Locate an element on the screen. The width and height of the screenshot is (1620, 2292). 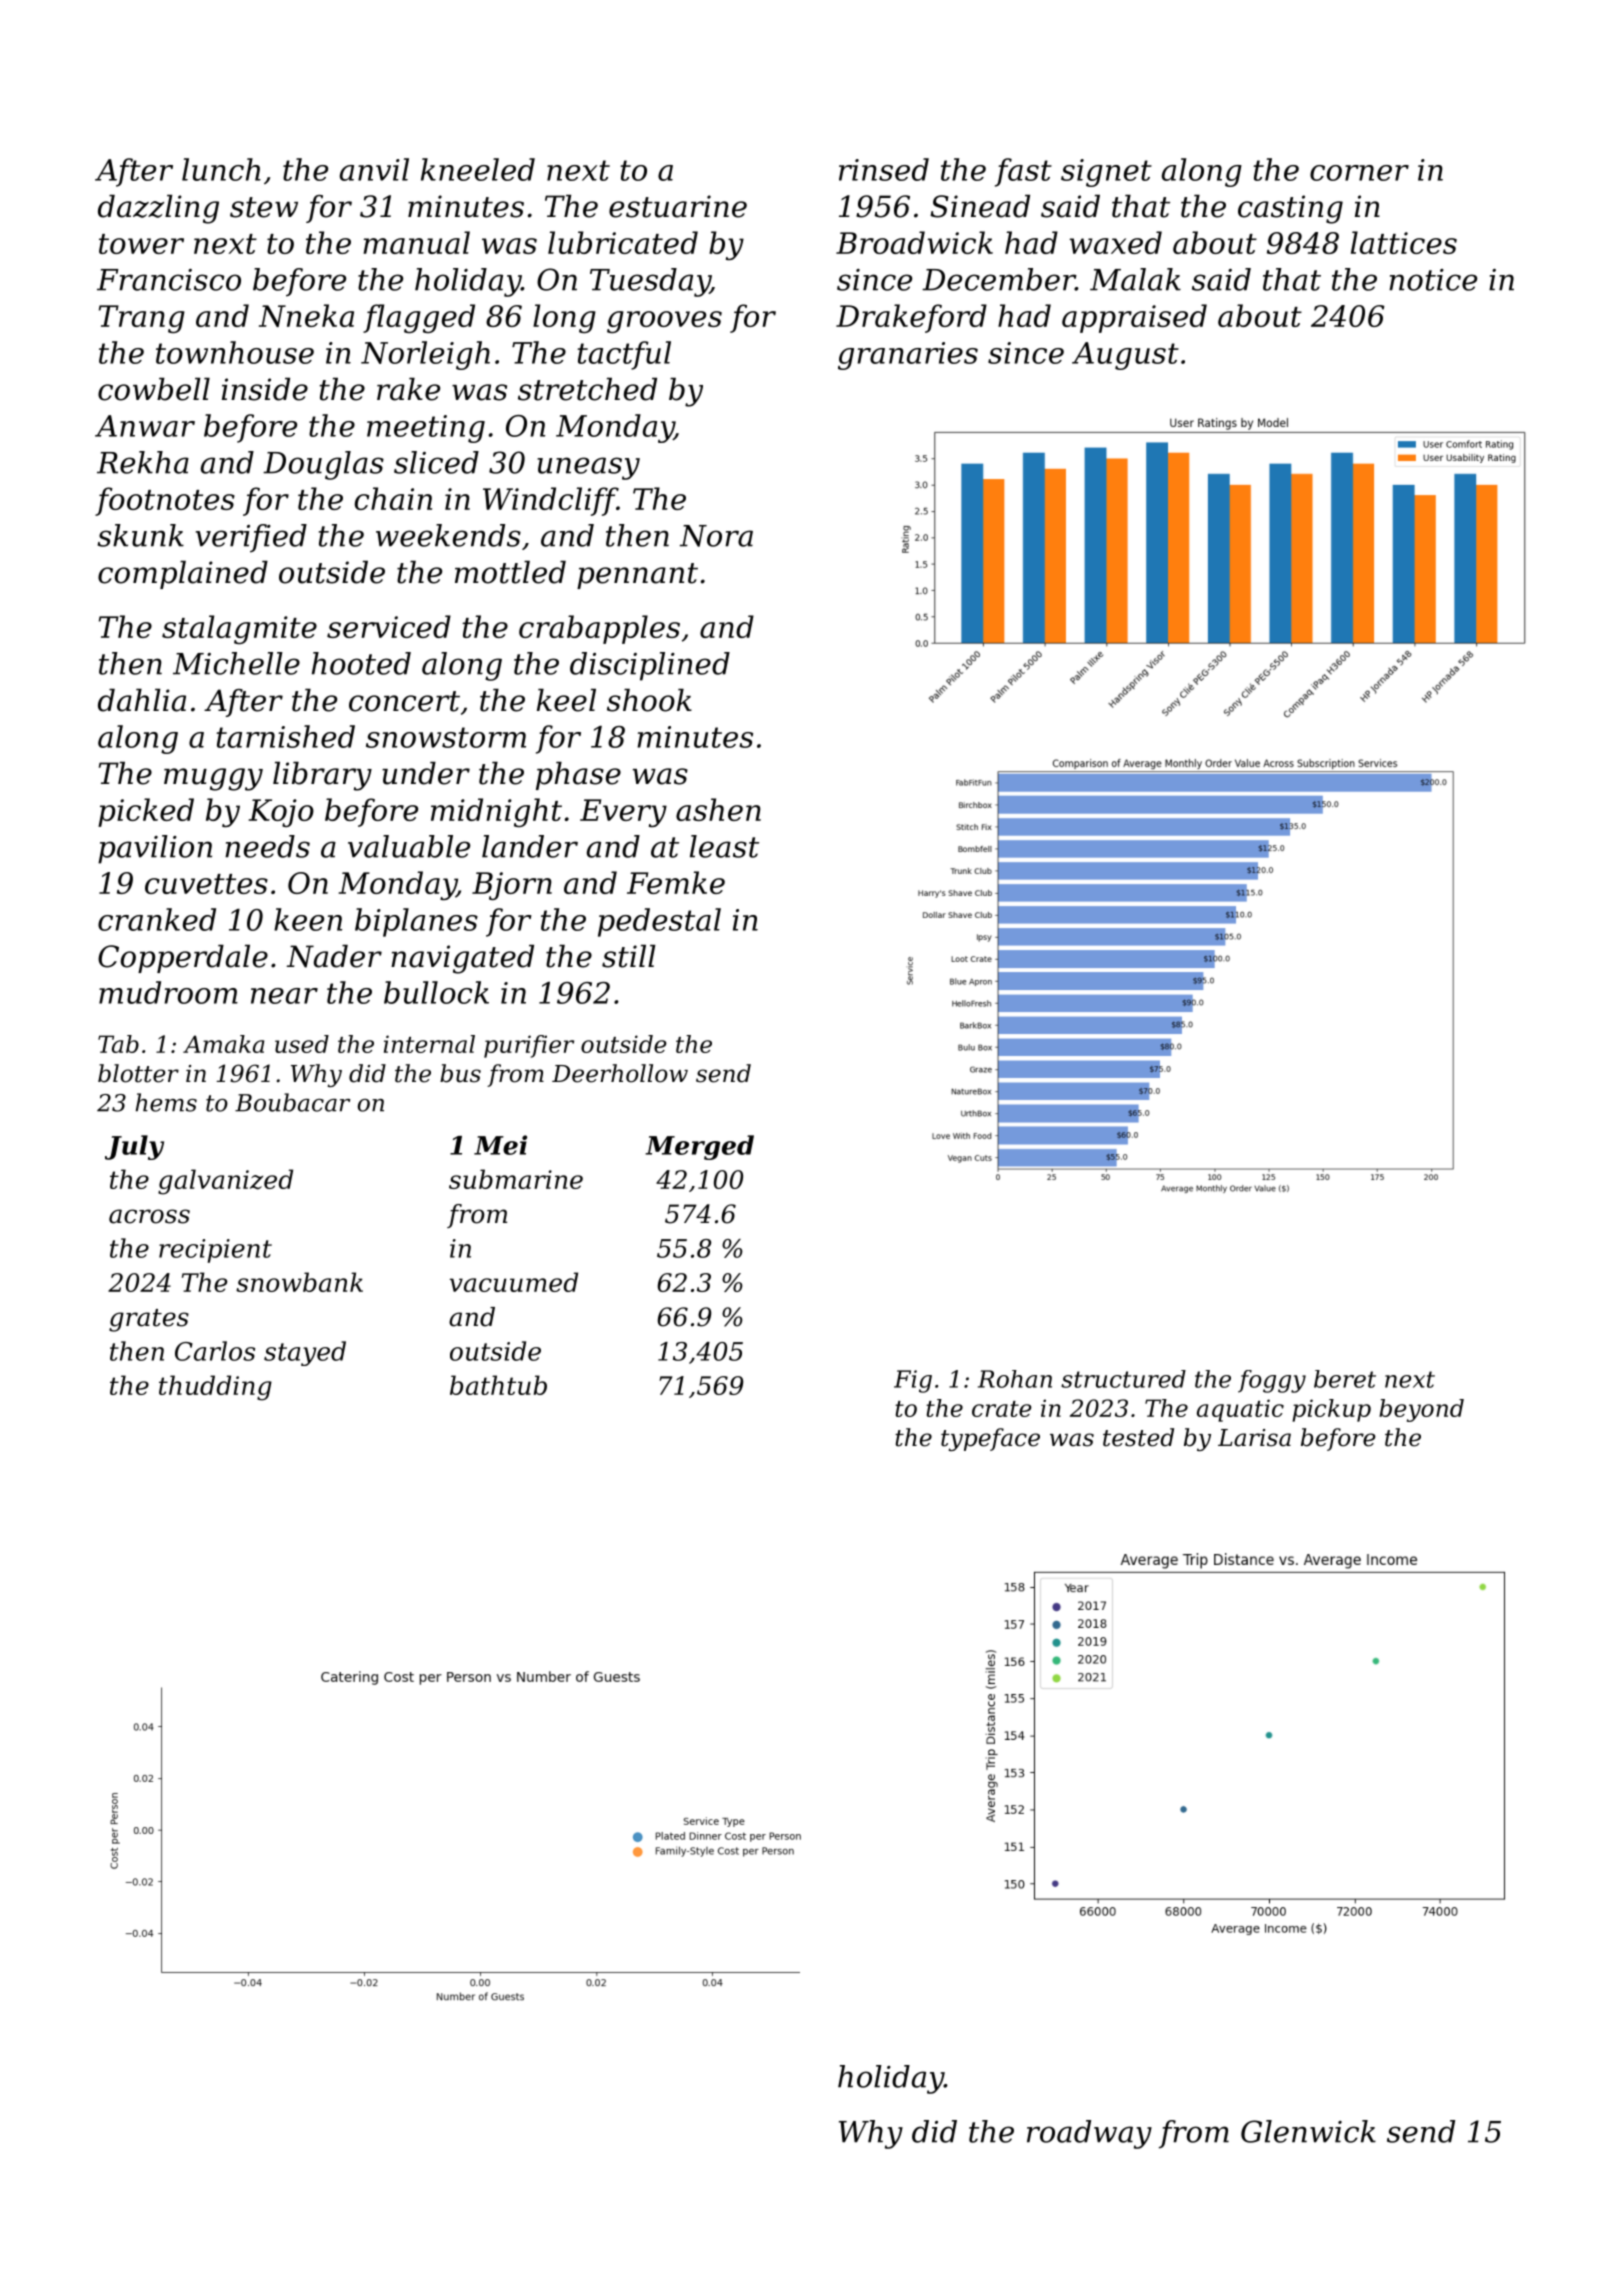
rinsed is located at coordinates (884, 169).
